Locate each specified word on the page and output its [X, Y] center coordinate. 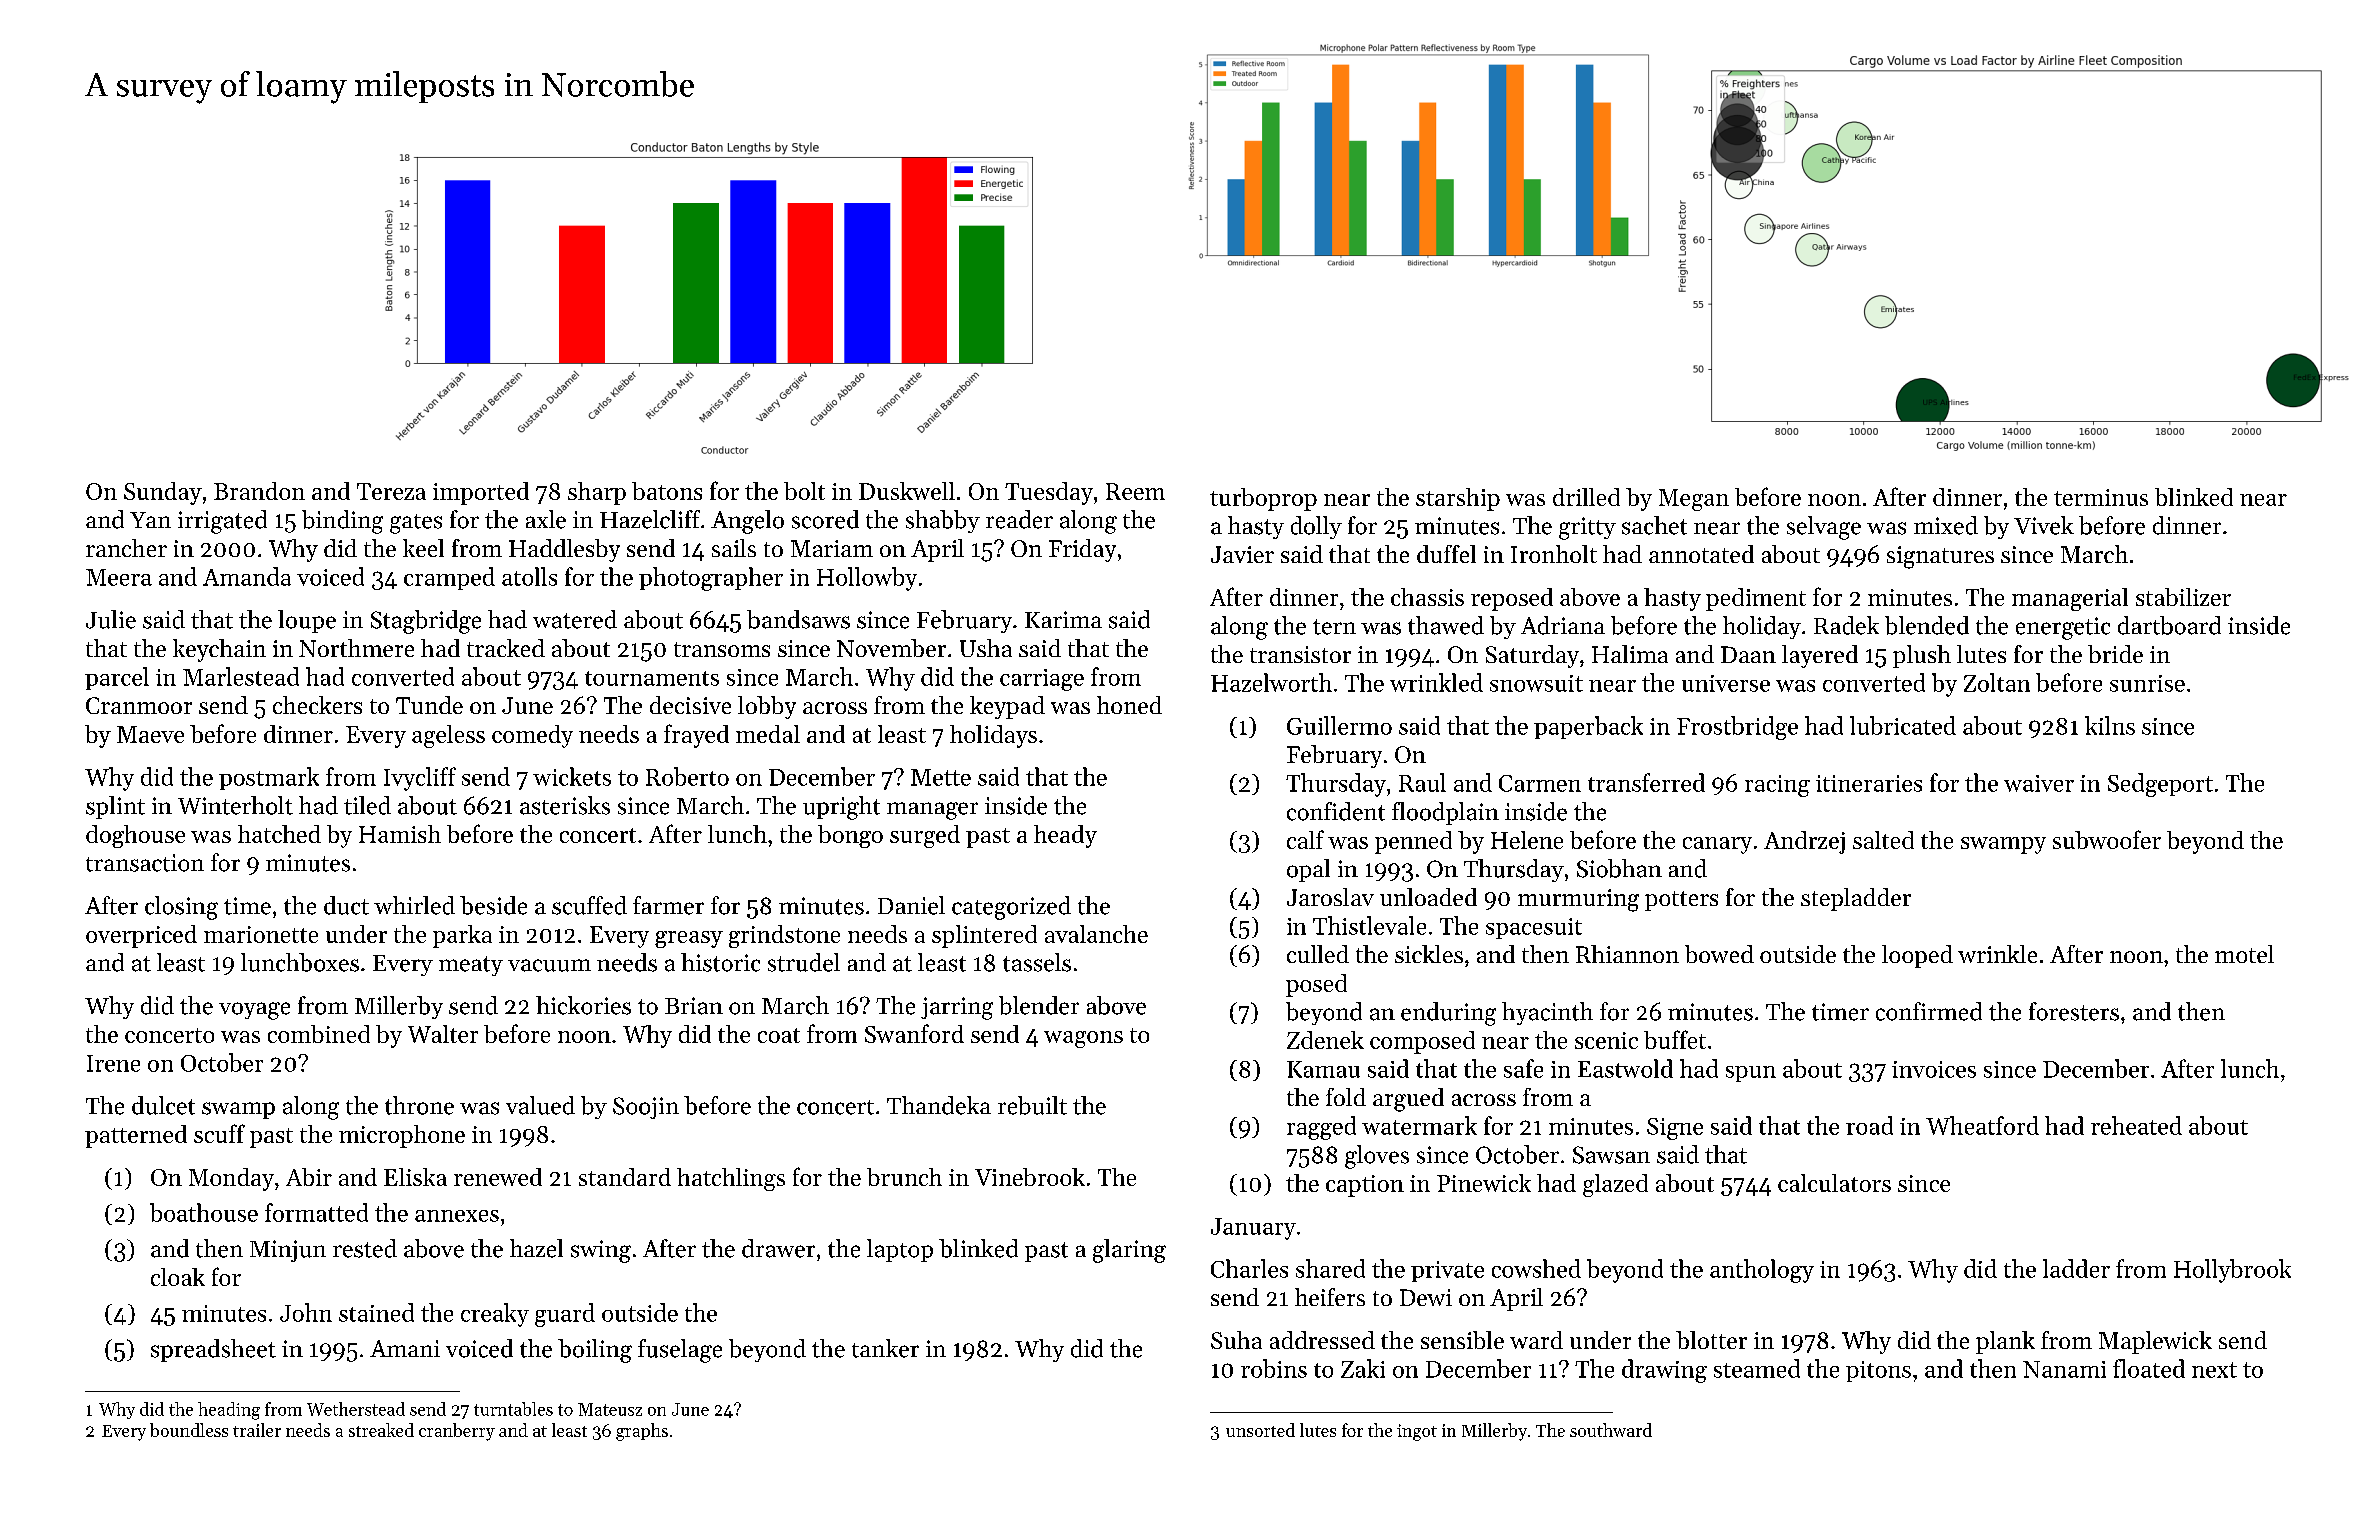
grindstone [784, 936]
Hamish [400, 834]
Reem [1135, 491]
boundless [189, 1430]
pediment [1756, 599]
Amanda [247, 576]
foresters [2074, 1011]
